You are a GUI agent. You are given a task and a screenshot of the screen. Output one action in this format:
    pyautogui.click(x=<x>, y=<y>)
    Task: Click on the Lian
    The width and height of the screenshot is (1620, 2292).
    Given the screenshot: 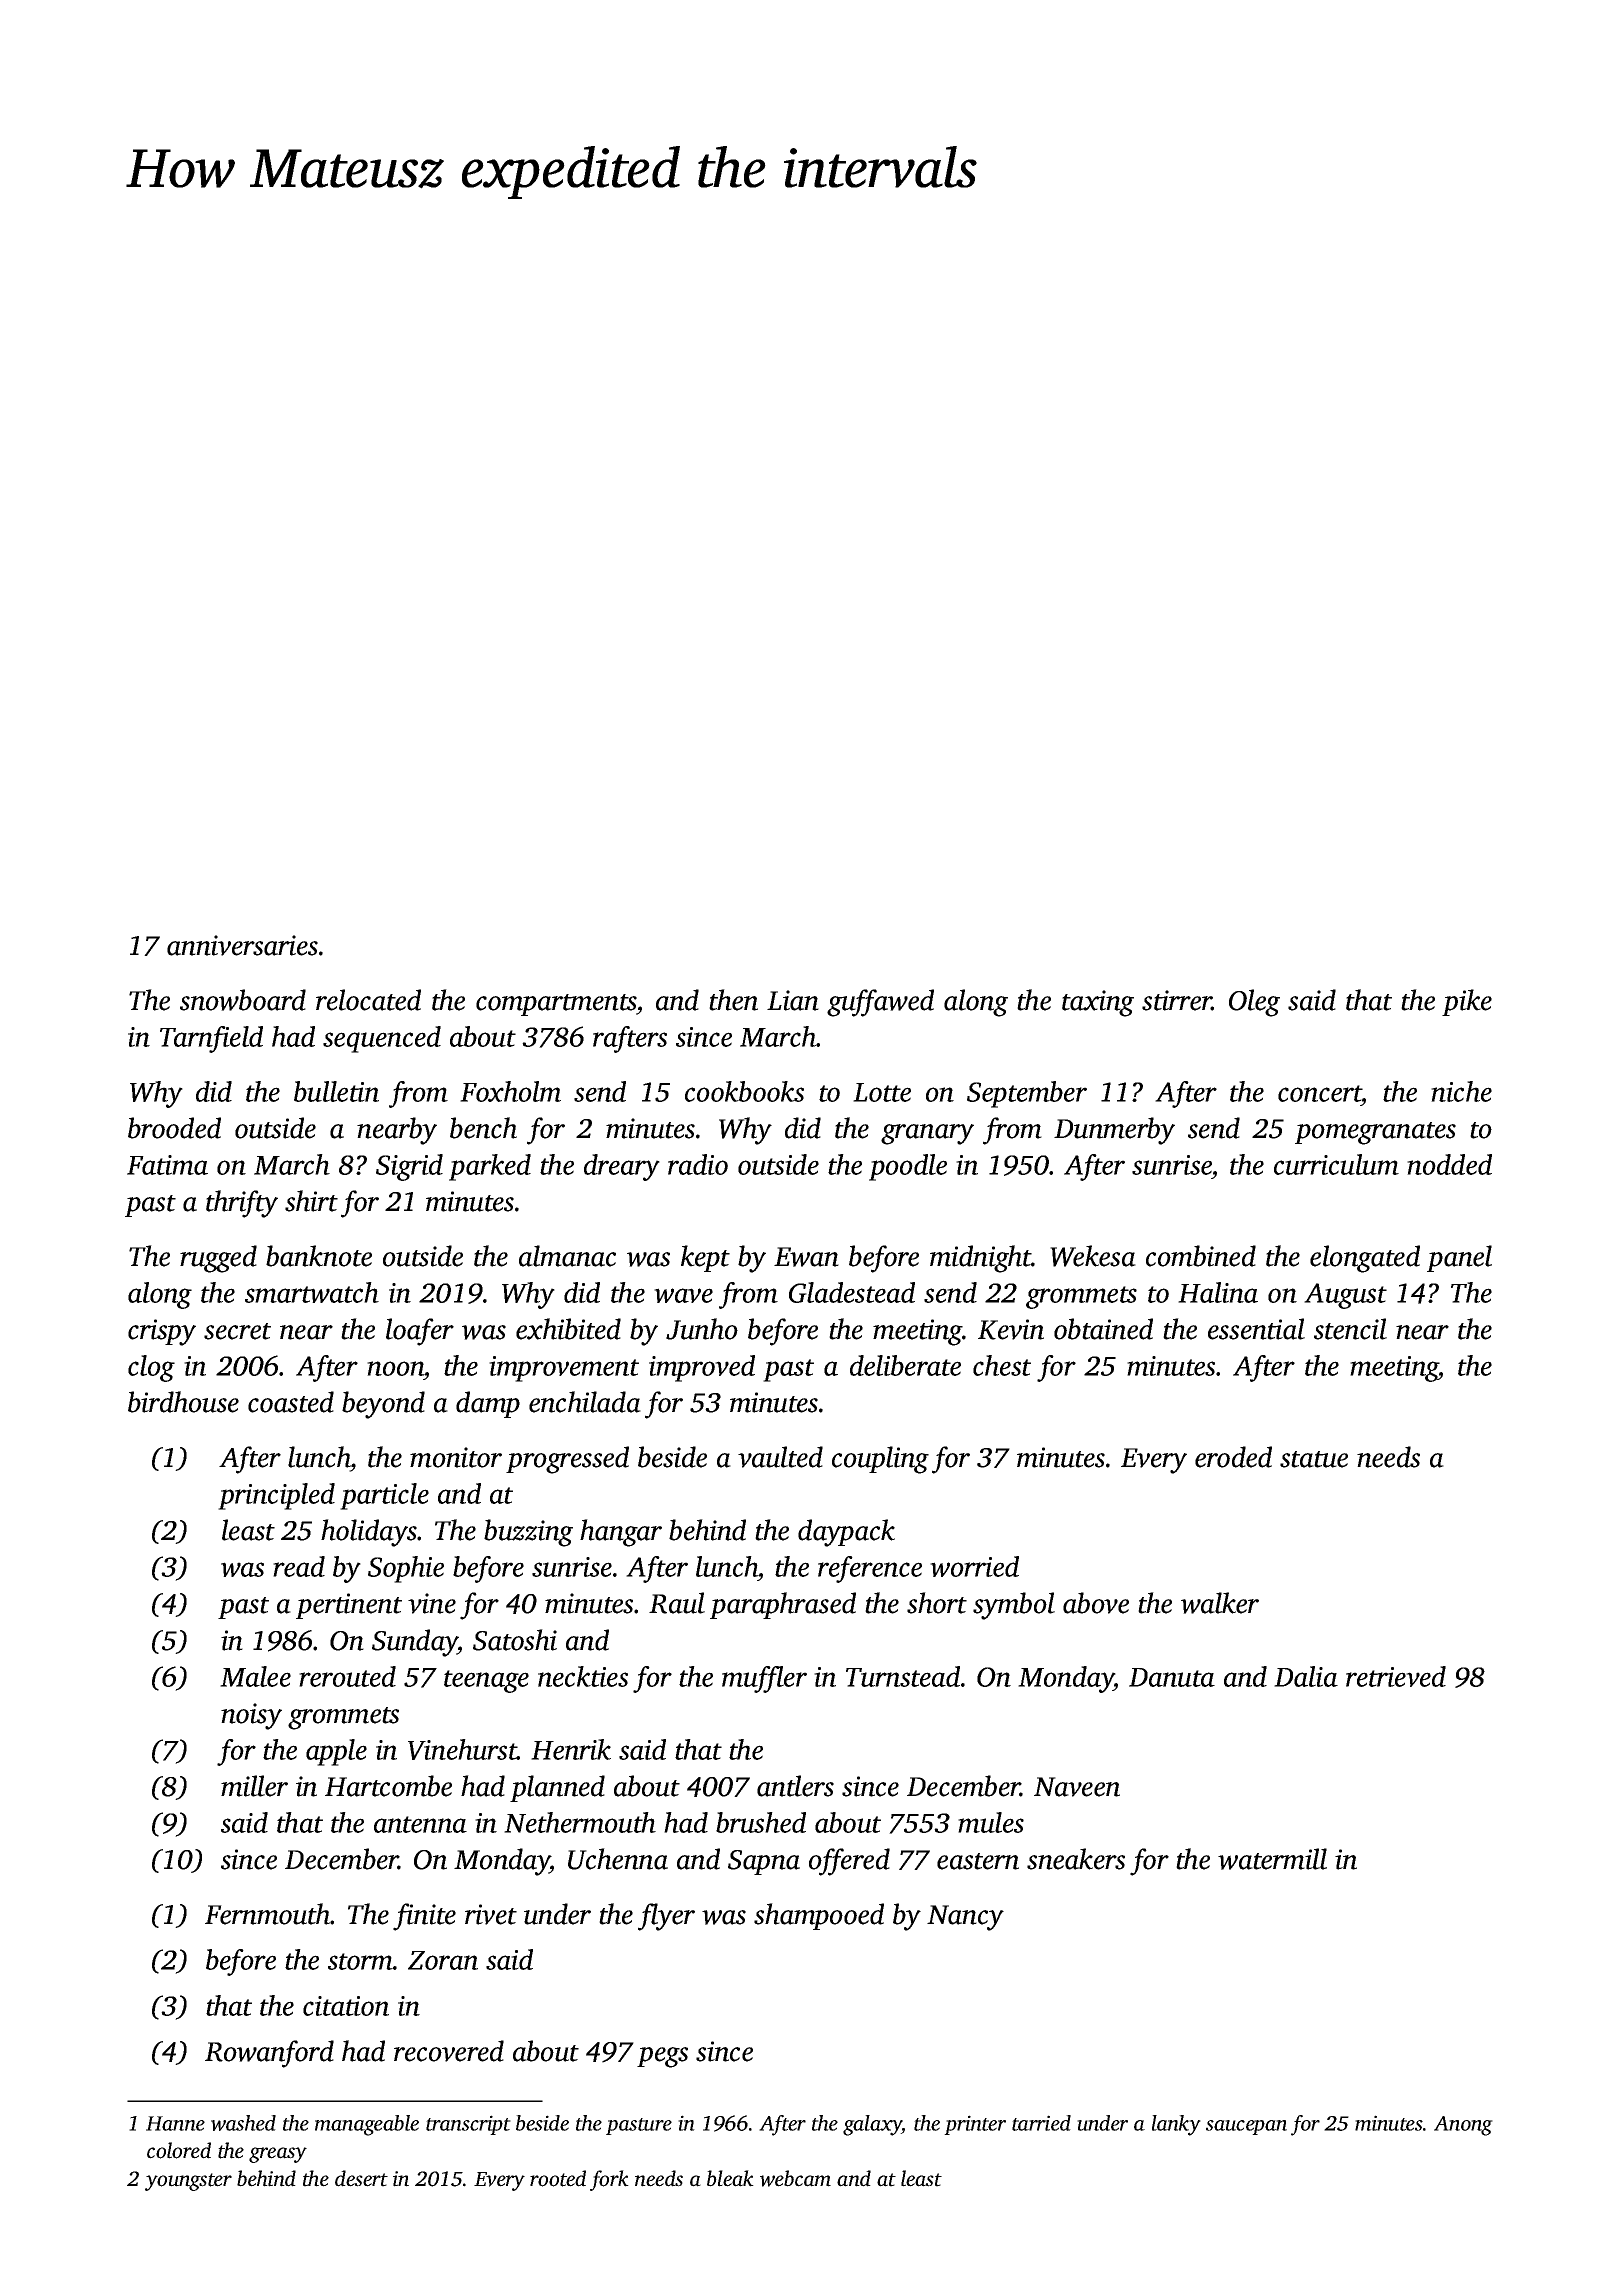 What is the action you would take?
    pyautogui.click(x=793, y=1000)
